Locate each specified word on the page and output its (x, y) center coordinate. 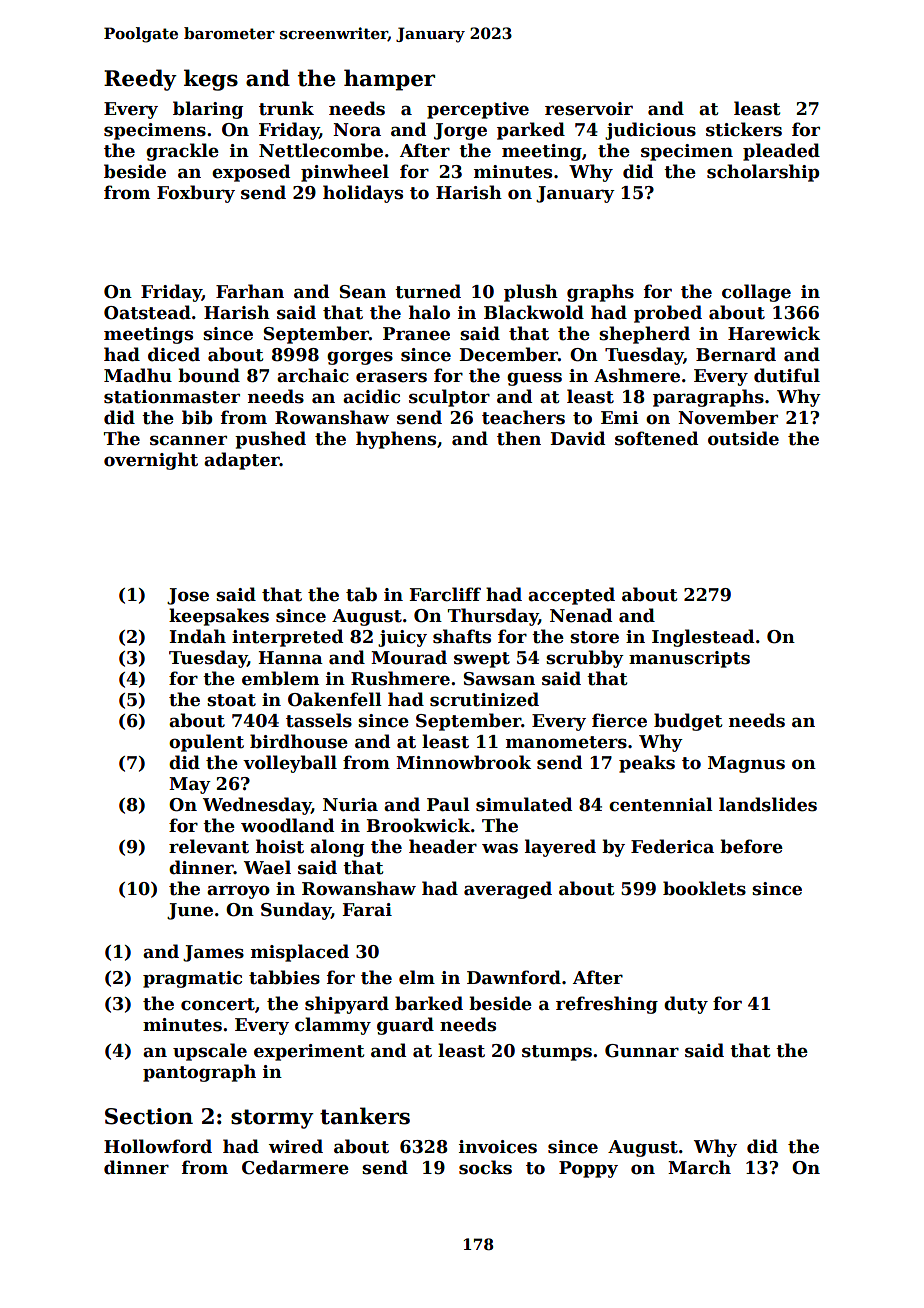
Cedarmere (295, 1167)
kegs (211, 80)
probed (668, 314)
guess (534, 379)
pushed (270, 440)
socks (485, 1167)
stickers (744, 129)
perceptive (478, 110)
